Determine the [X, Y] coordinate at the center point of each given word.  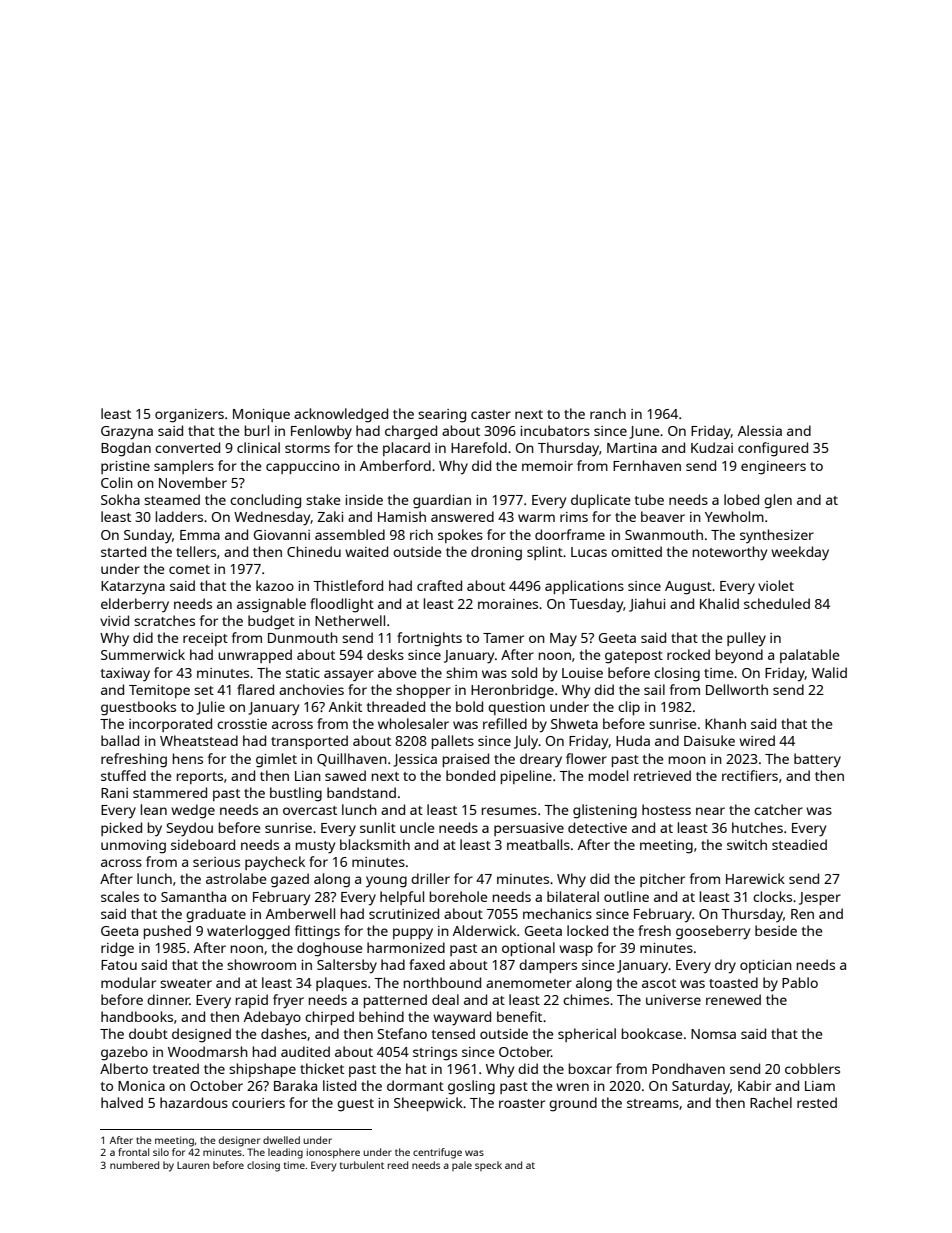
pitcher [662, 880]
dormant [415, 1085]
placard [406, 449]
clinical [258, 447]
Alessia [760, 430]
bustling [296, 794]
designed [201, 1035]
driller [430, 878]
